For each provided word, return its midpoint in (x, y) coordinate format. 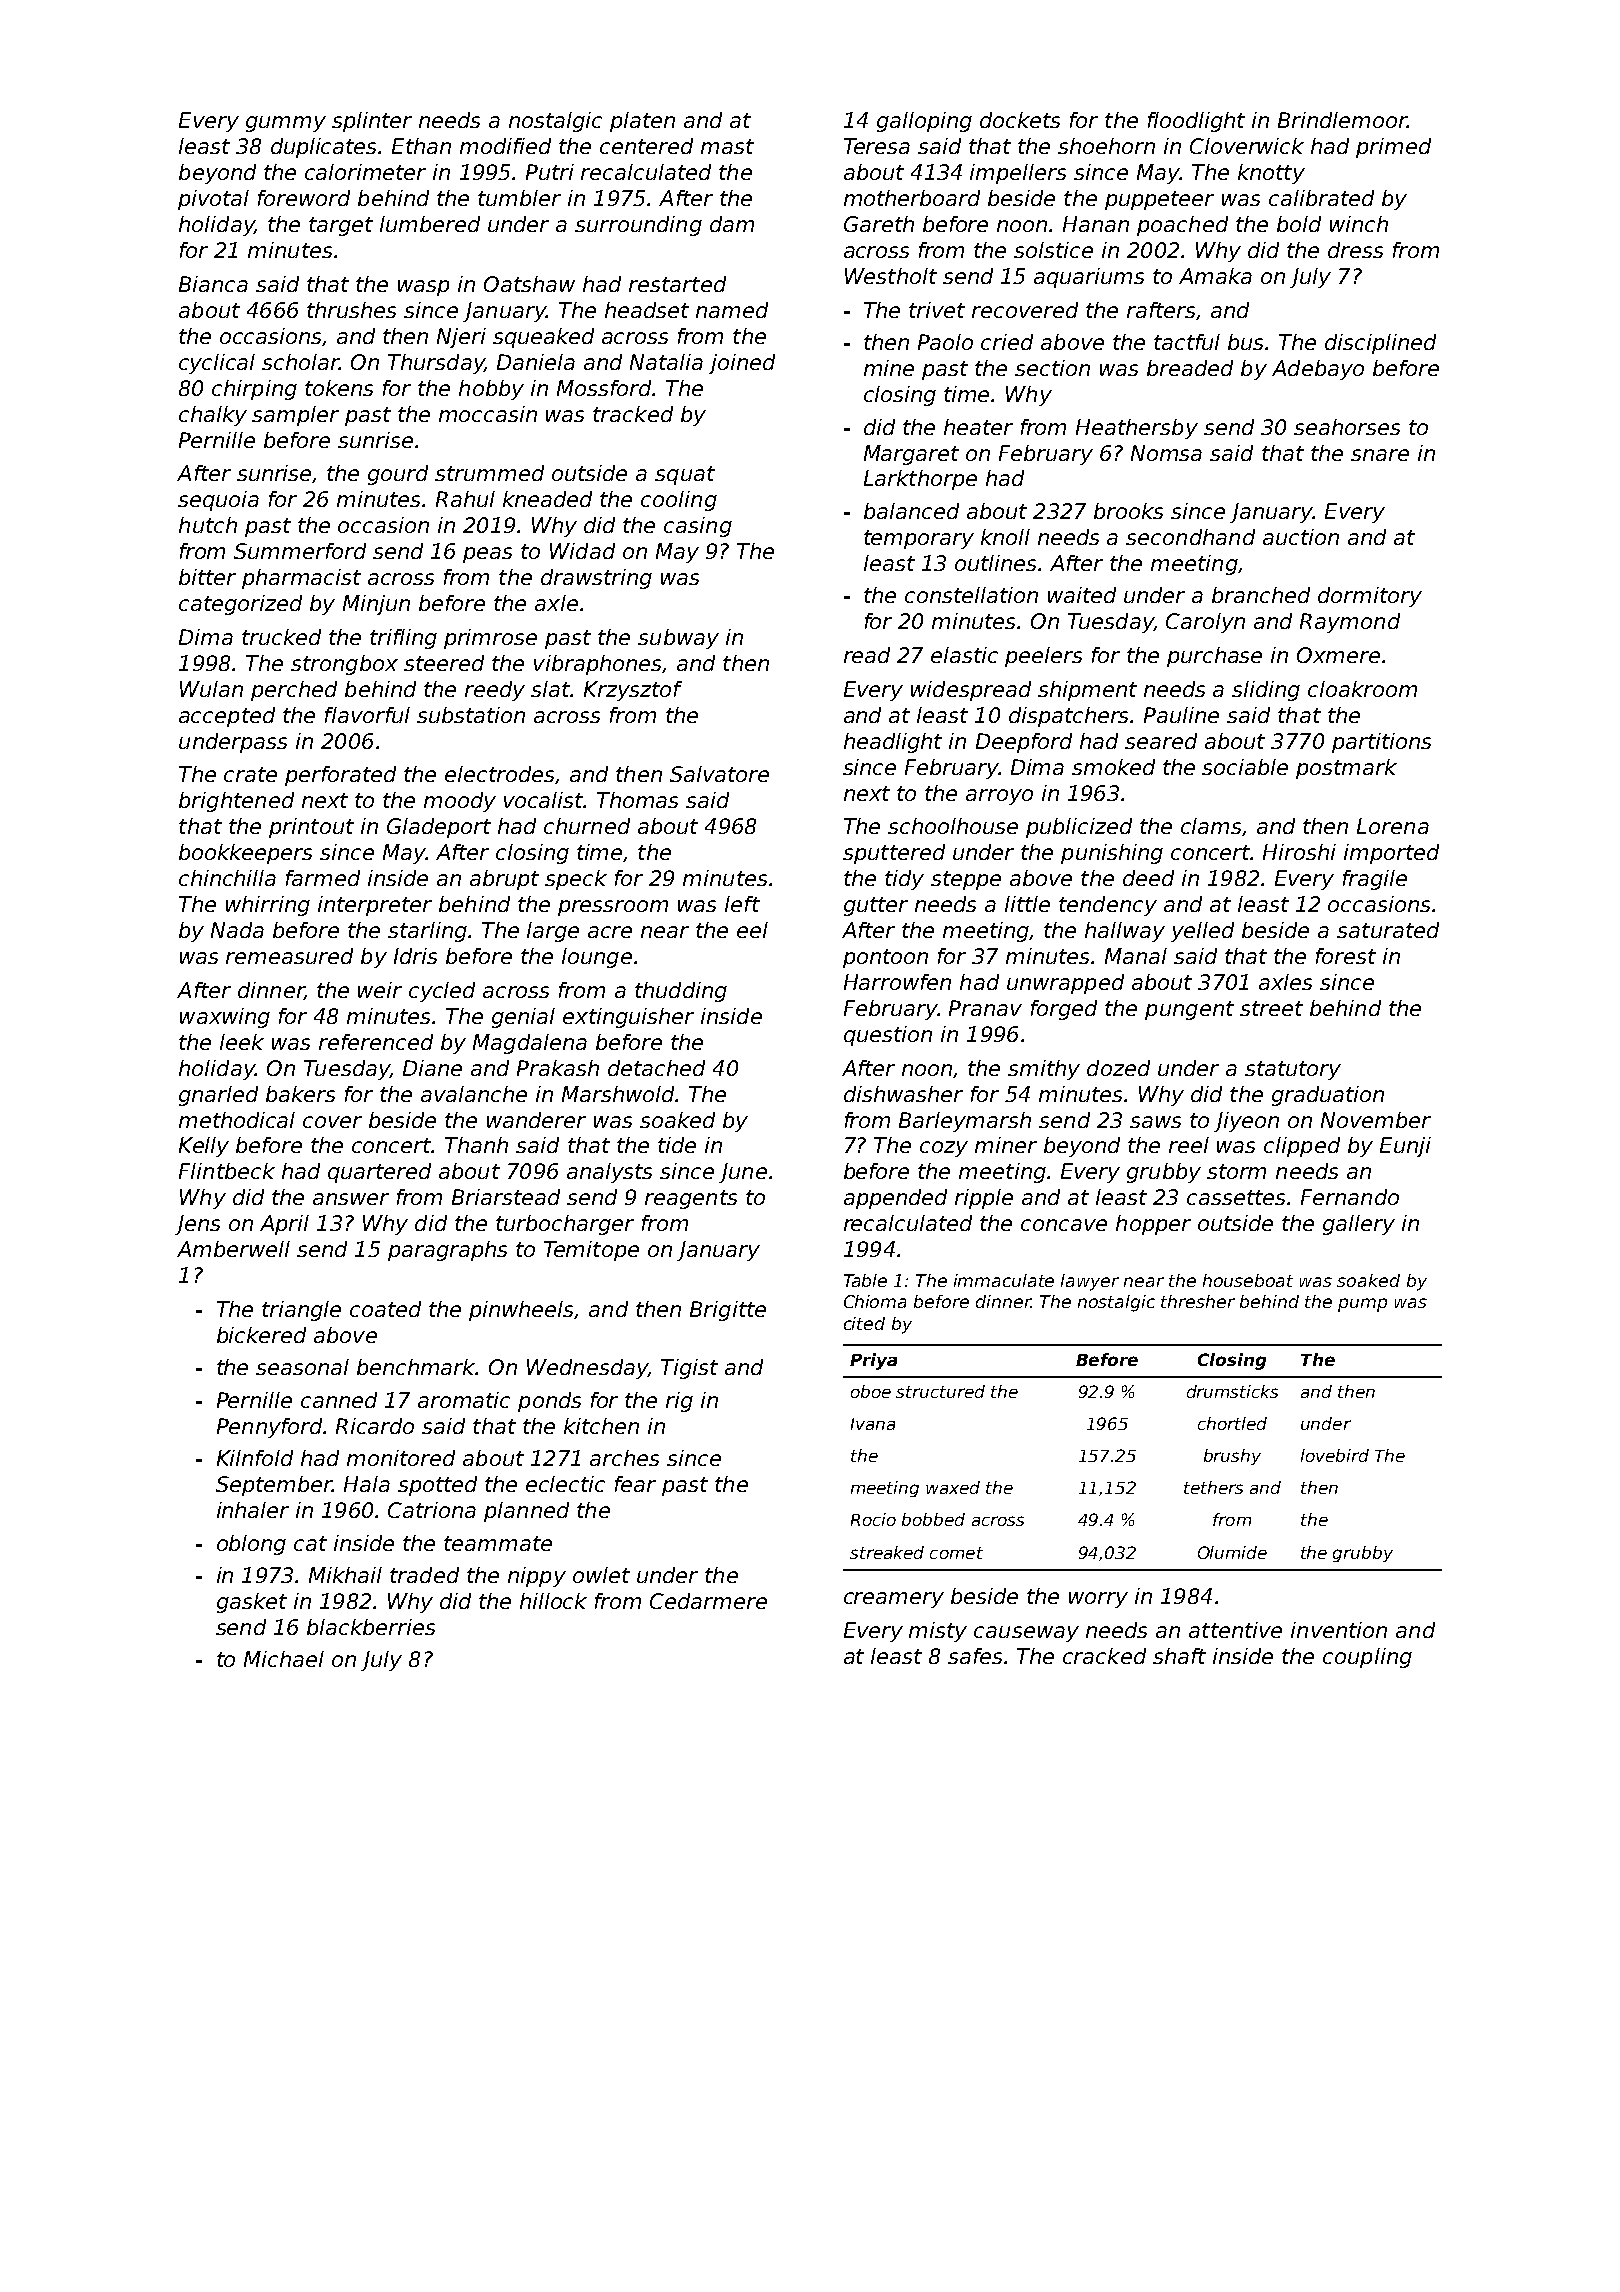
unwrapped (1065, 984)
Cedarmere (708, 1601)
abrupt (504, 880)
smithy (1044, 1070)
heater (978, 427)
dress (1355, 250)
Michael (284, 1659)
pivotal (213, 200)
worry (1098, 1600)
